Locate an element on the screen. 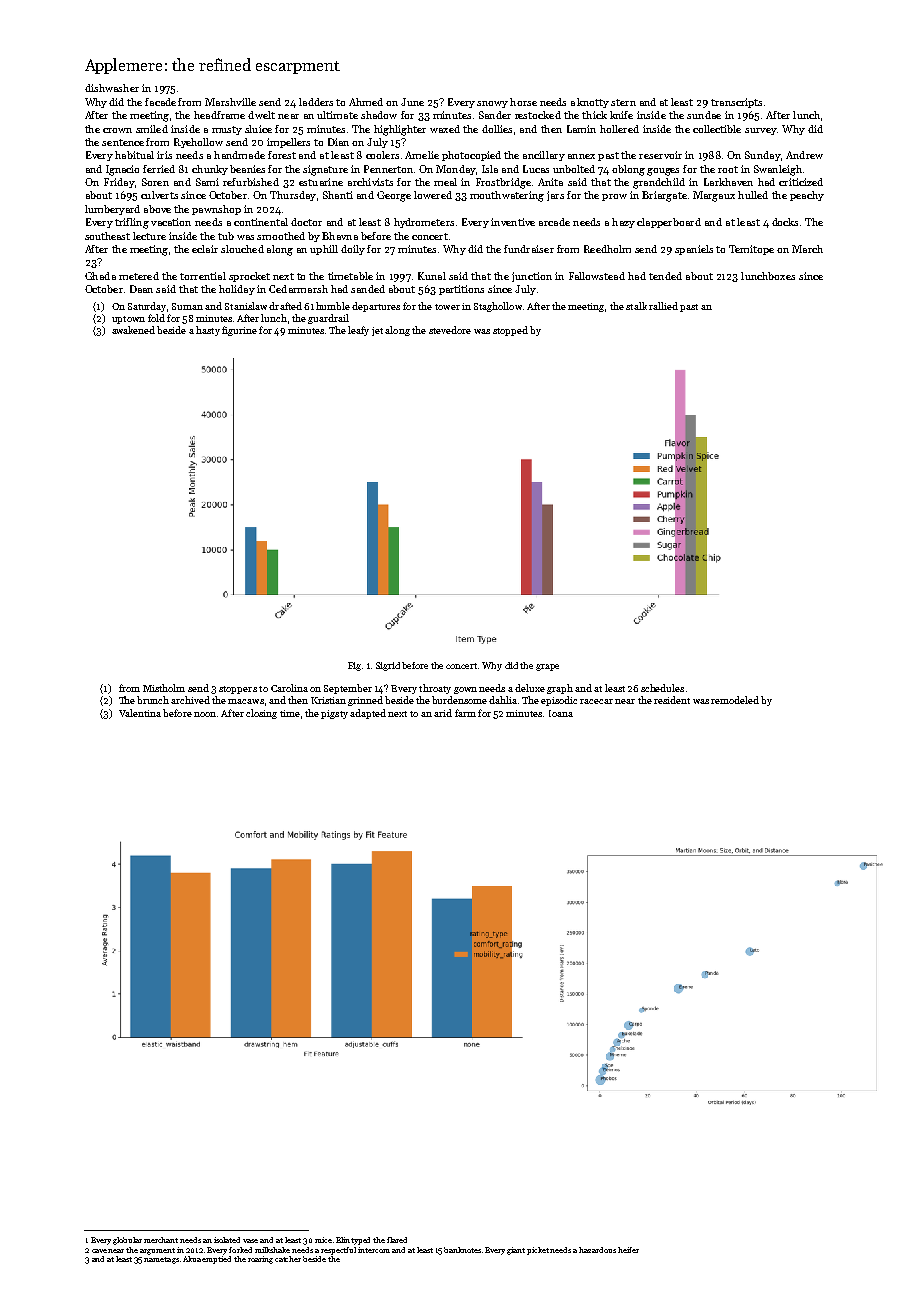 This screenshot has width=908, height=1316. heifer is located at coordinates (628, 1250).
